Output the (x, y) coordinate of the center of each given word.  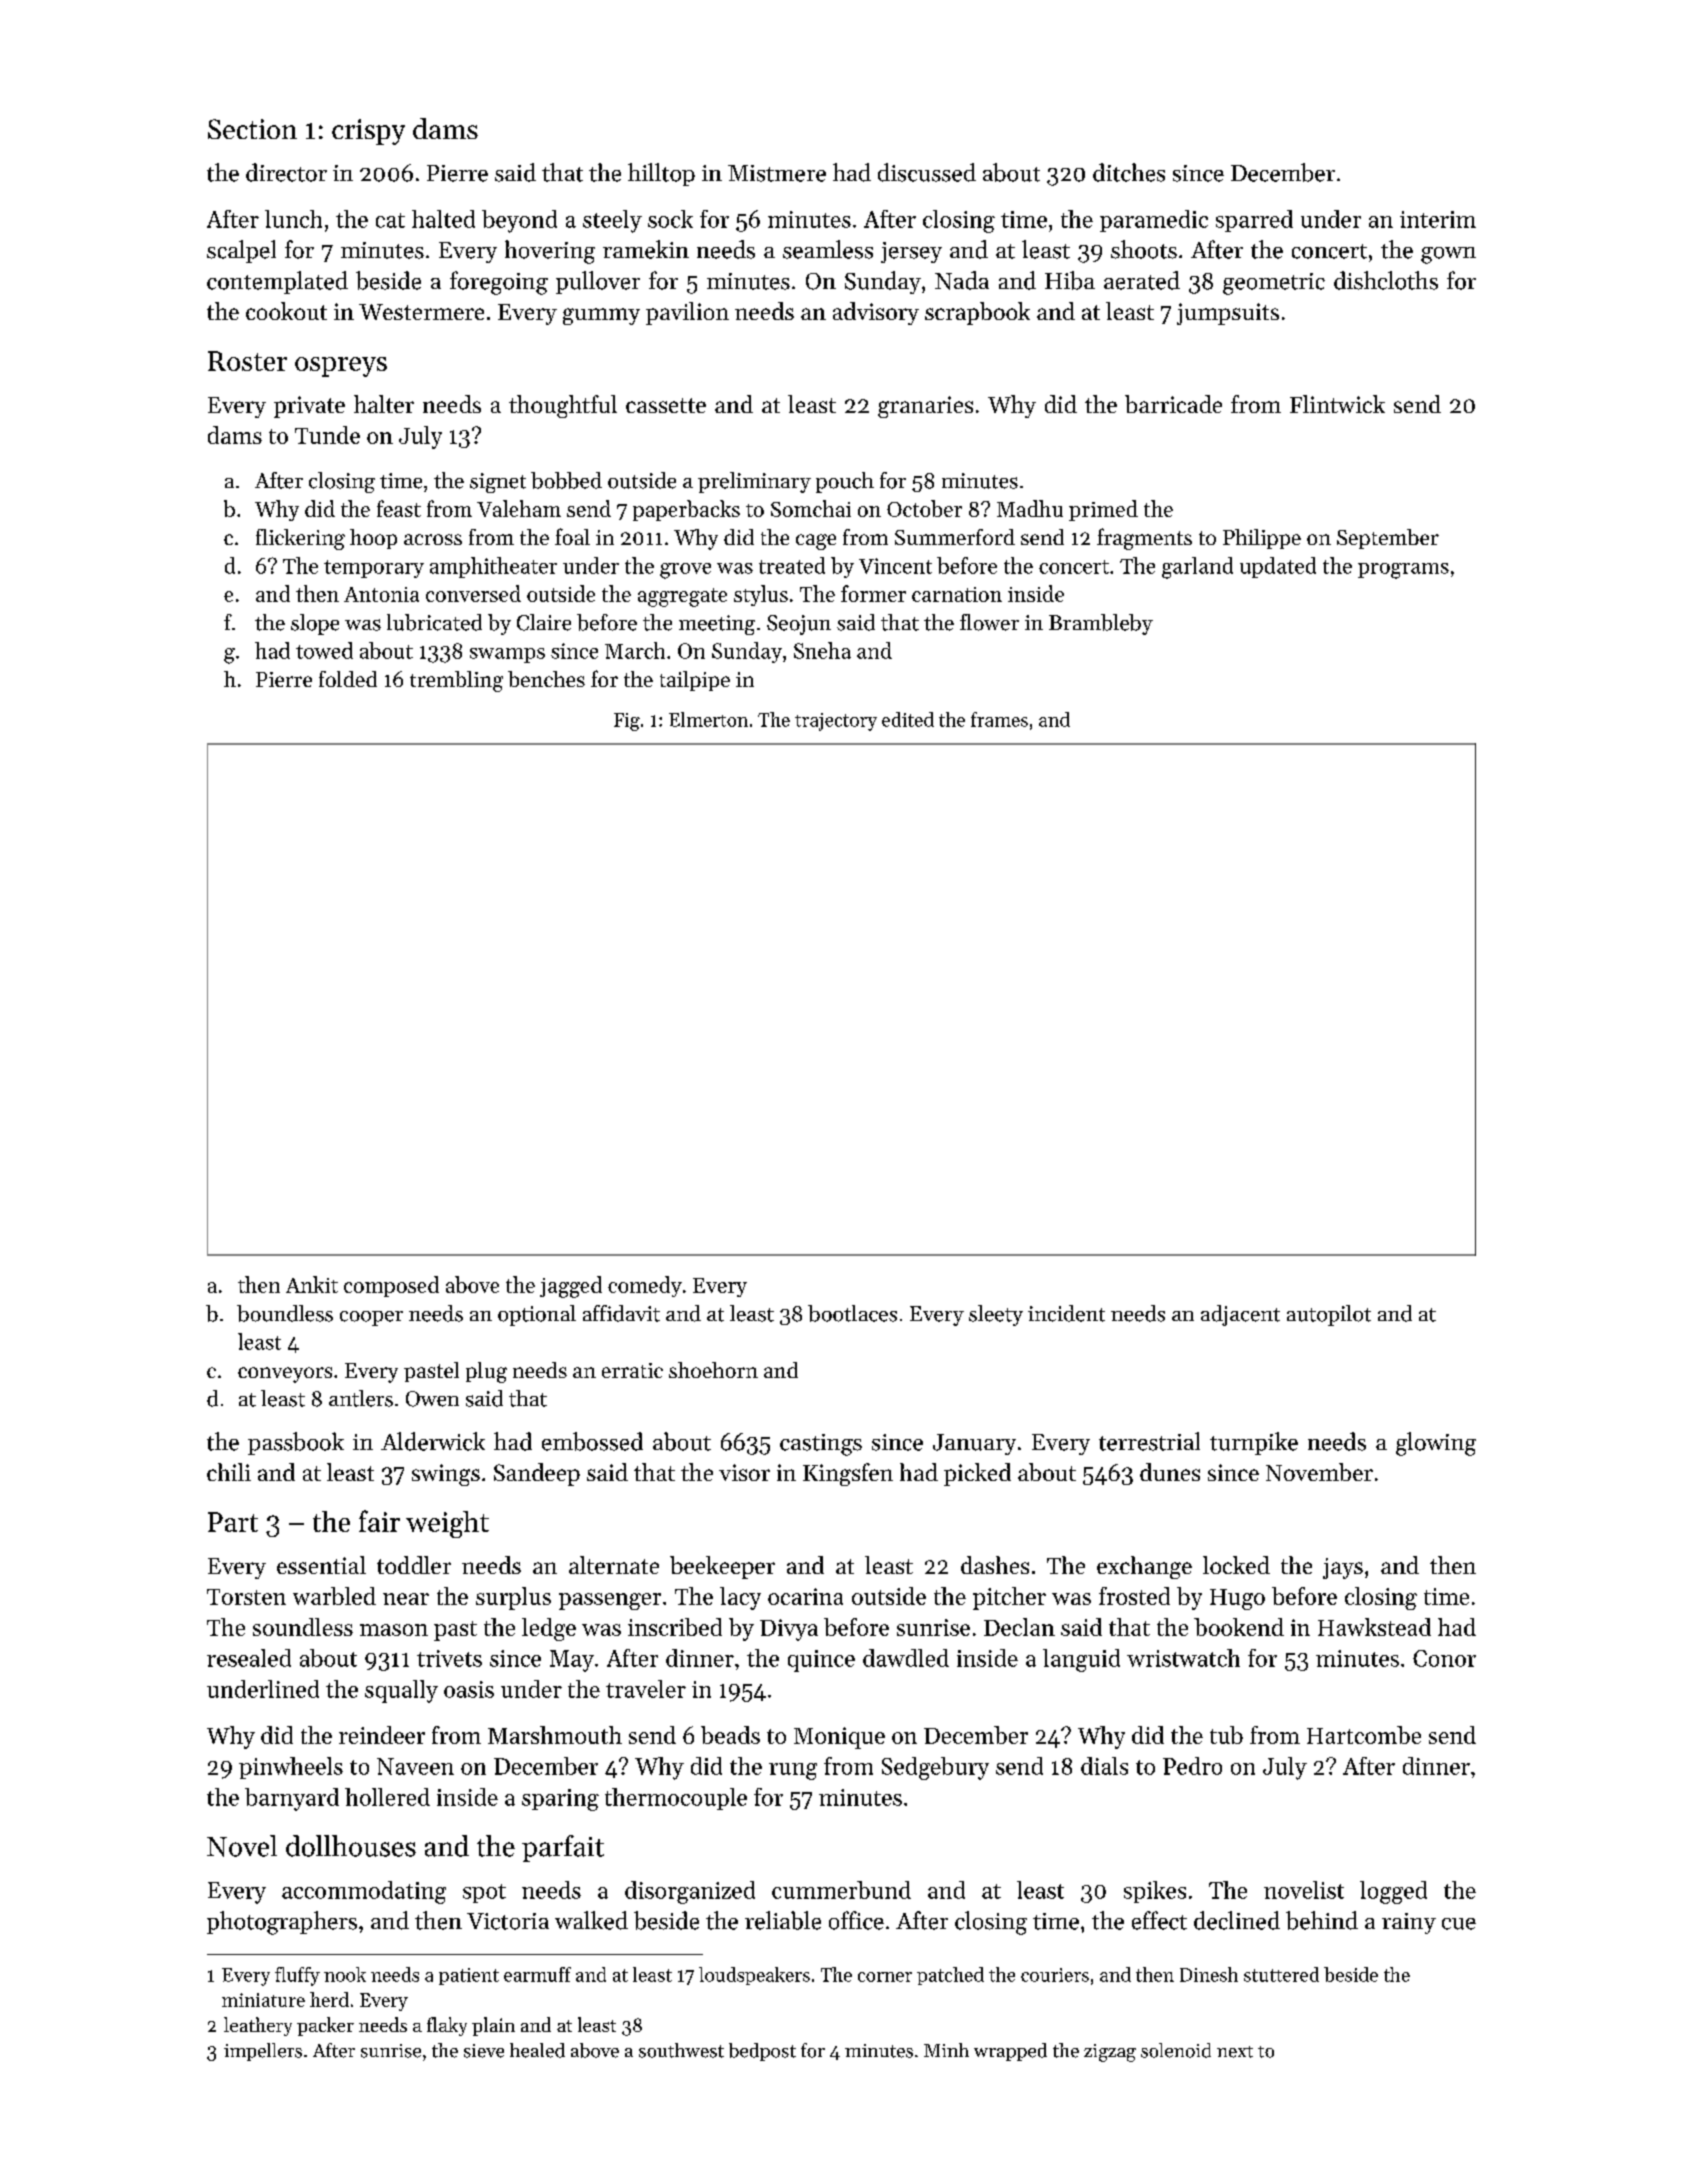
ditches (1129, 172)
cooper (371, 1318)
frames (999, 719)
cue (1459, 1924)
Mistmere (777, 173)
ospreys (341, 367)
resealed (249, 1658)
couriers (1055, 1975)
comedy (645, 1286)
